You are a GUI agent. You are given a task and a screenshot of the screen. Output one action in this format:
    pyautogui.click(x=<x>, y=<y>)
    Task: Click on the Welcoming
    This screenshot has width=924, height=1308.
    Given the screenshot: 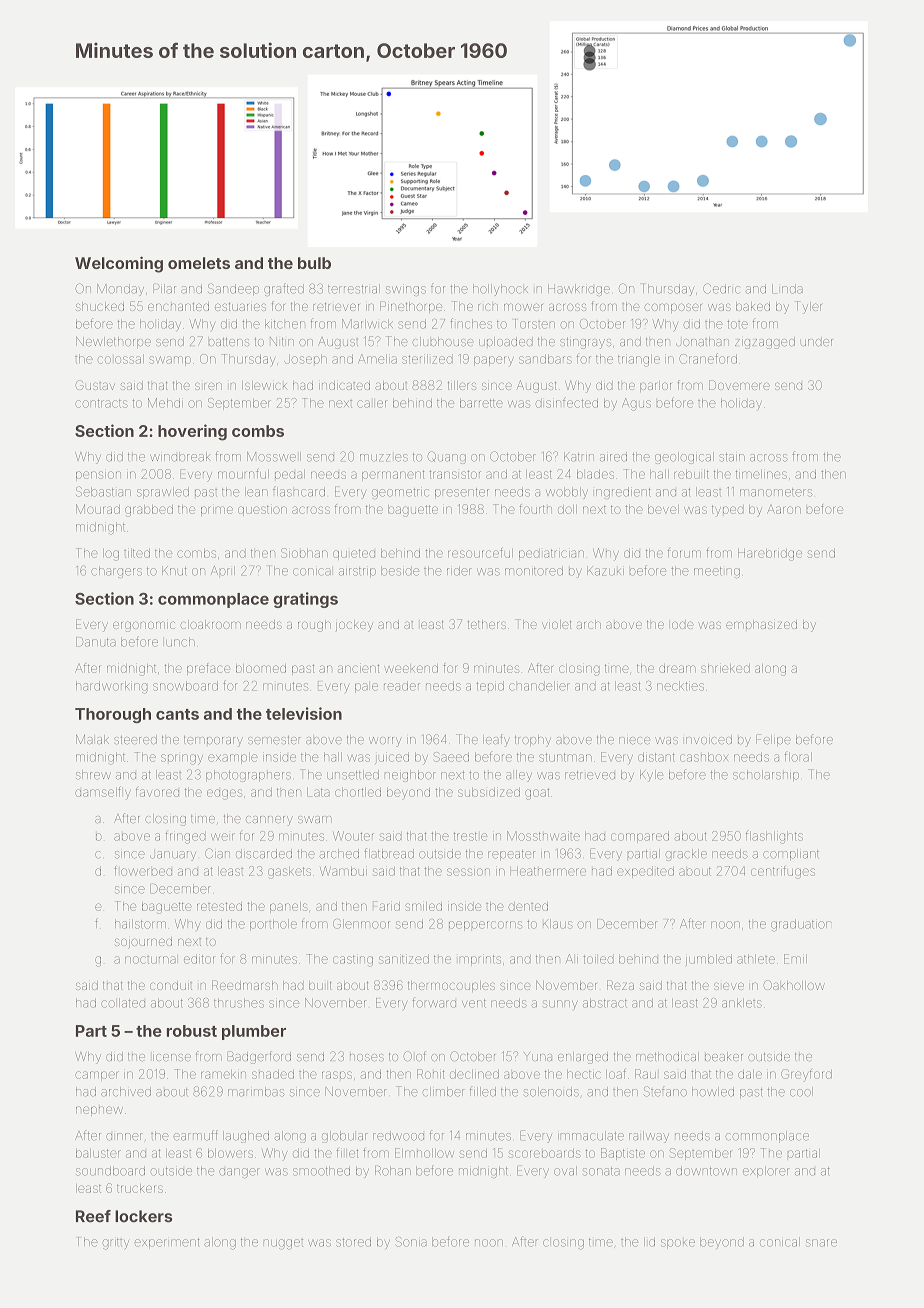 What is the action you would take?
    pyautogui.click(x=119, y=264)
